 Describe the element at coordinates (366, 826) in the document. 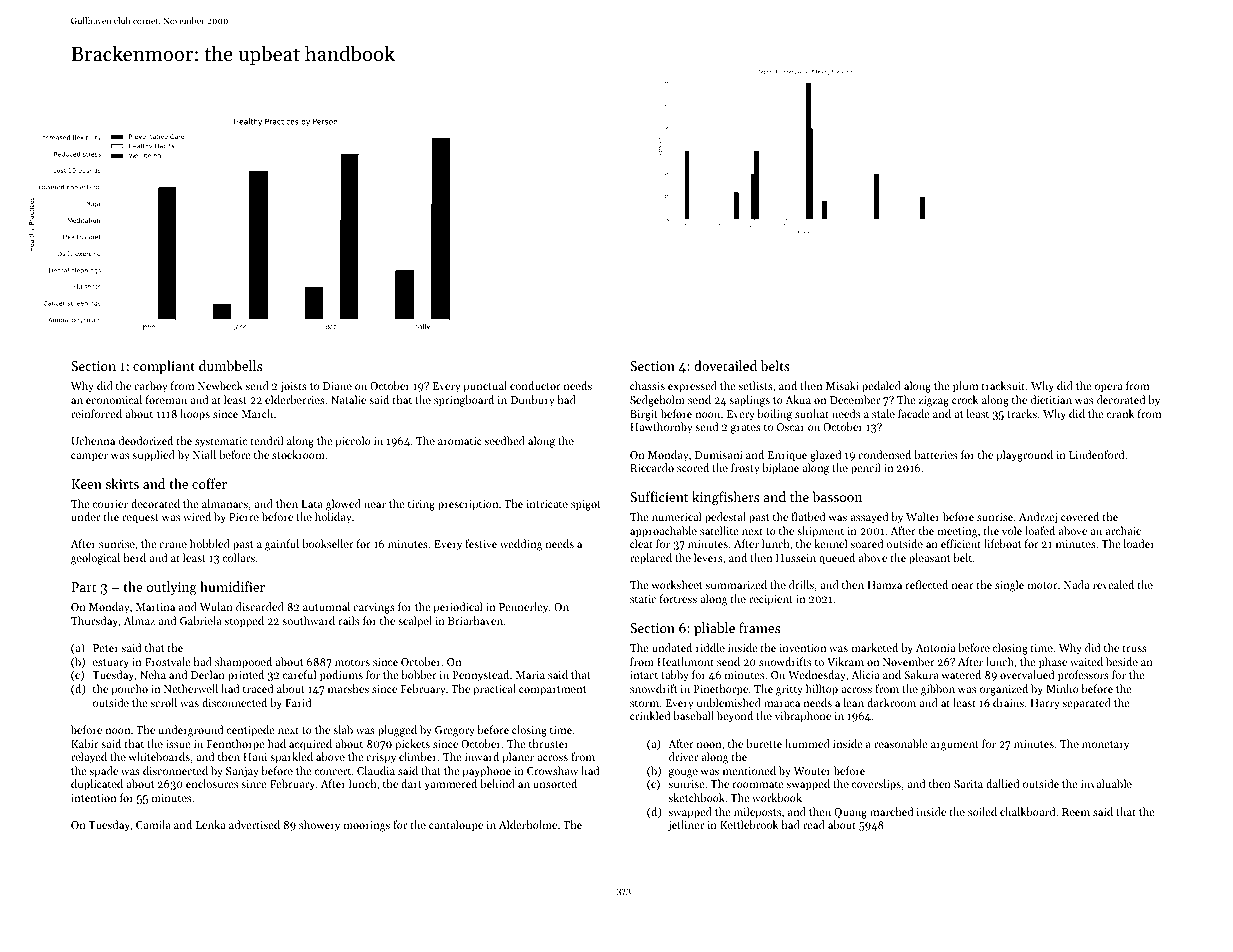

I see `moorings` at that location.
